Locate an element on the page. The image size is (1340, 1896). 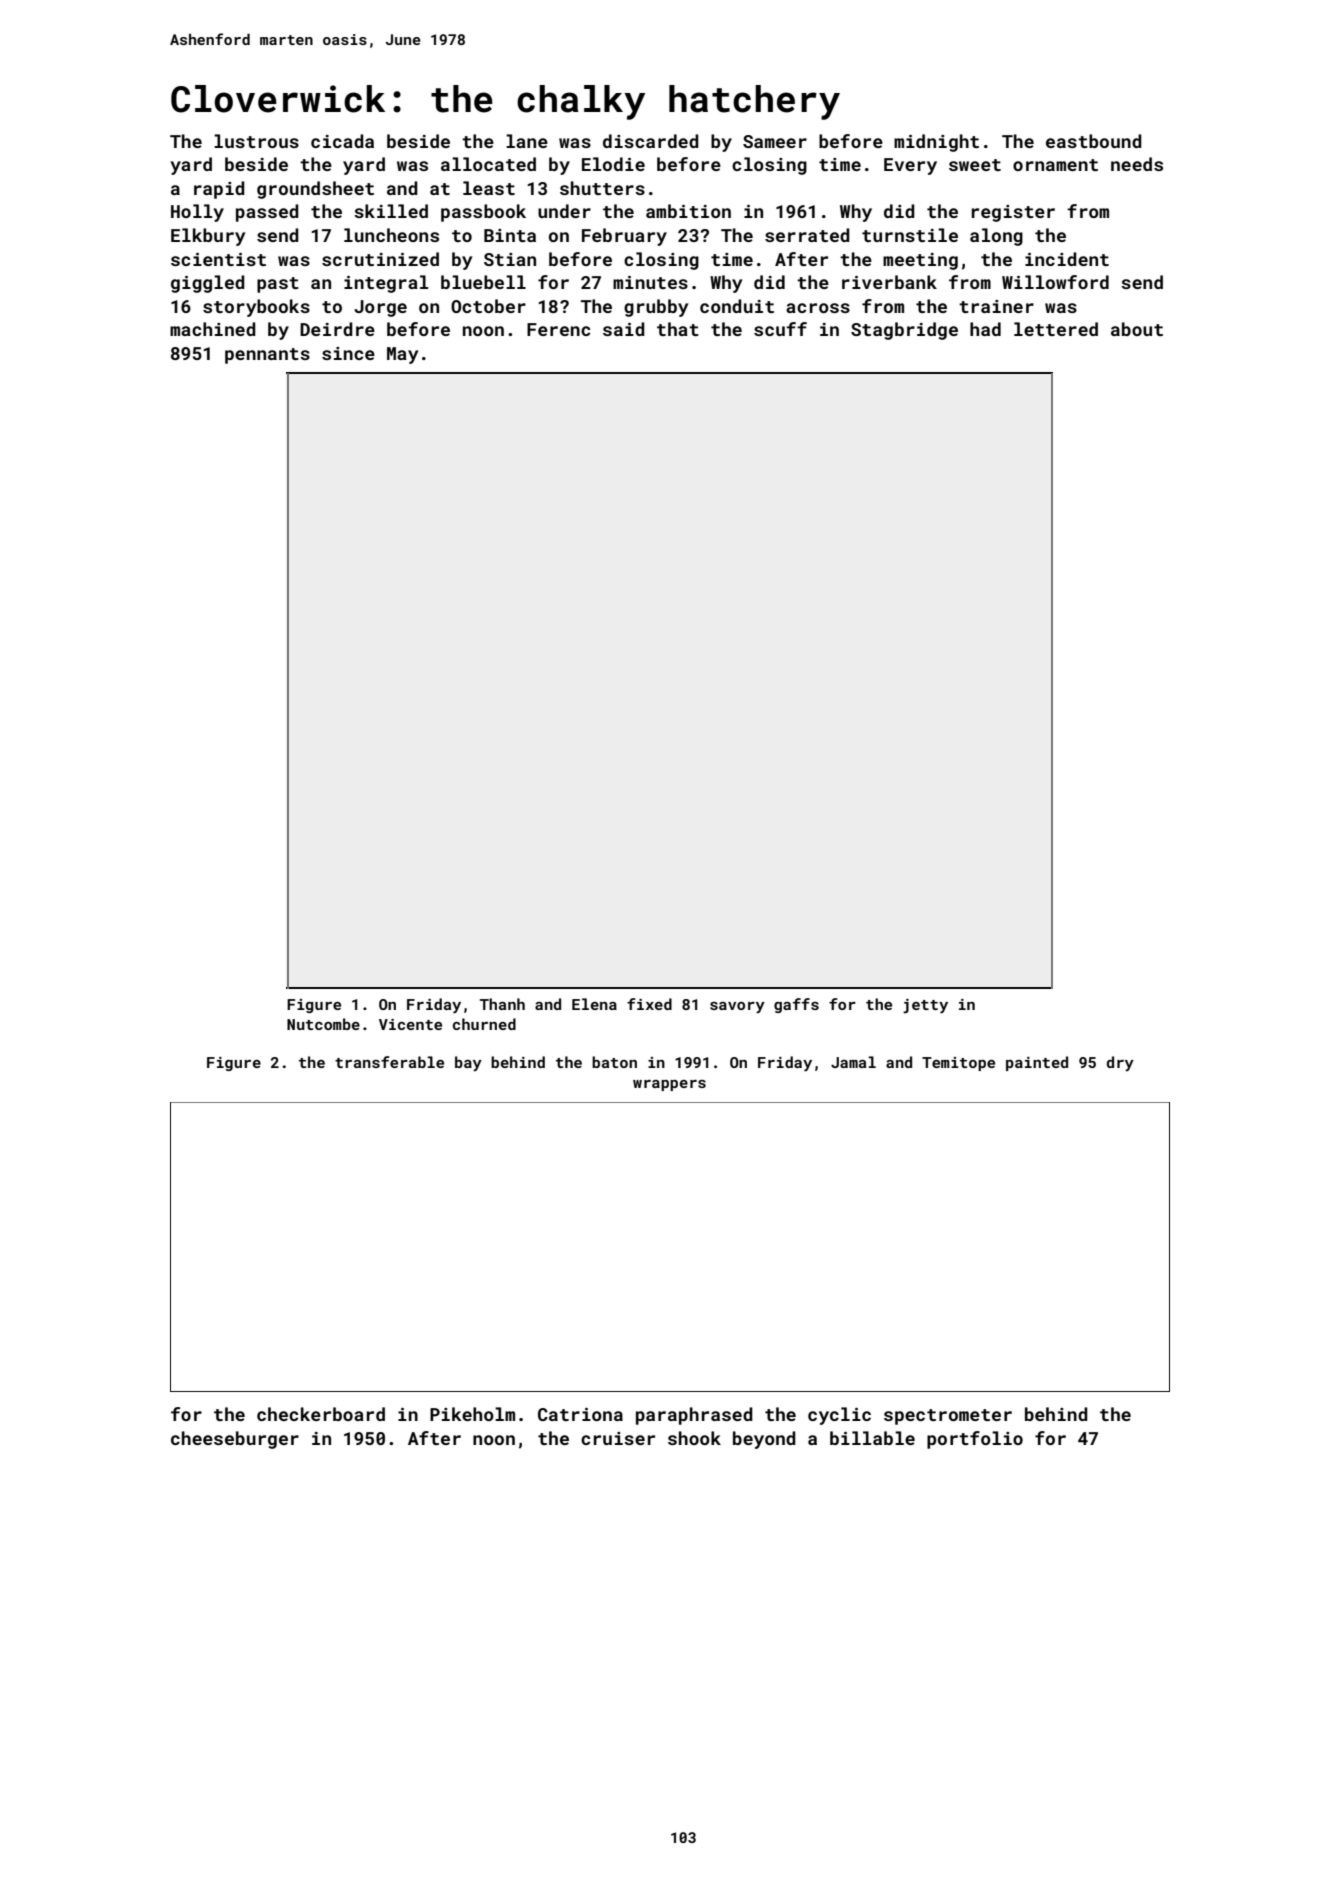
jetty is located at coordinates (925, 1006).
